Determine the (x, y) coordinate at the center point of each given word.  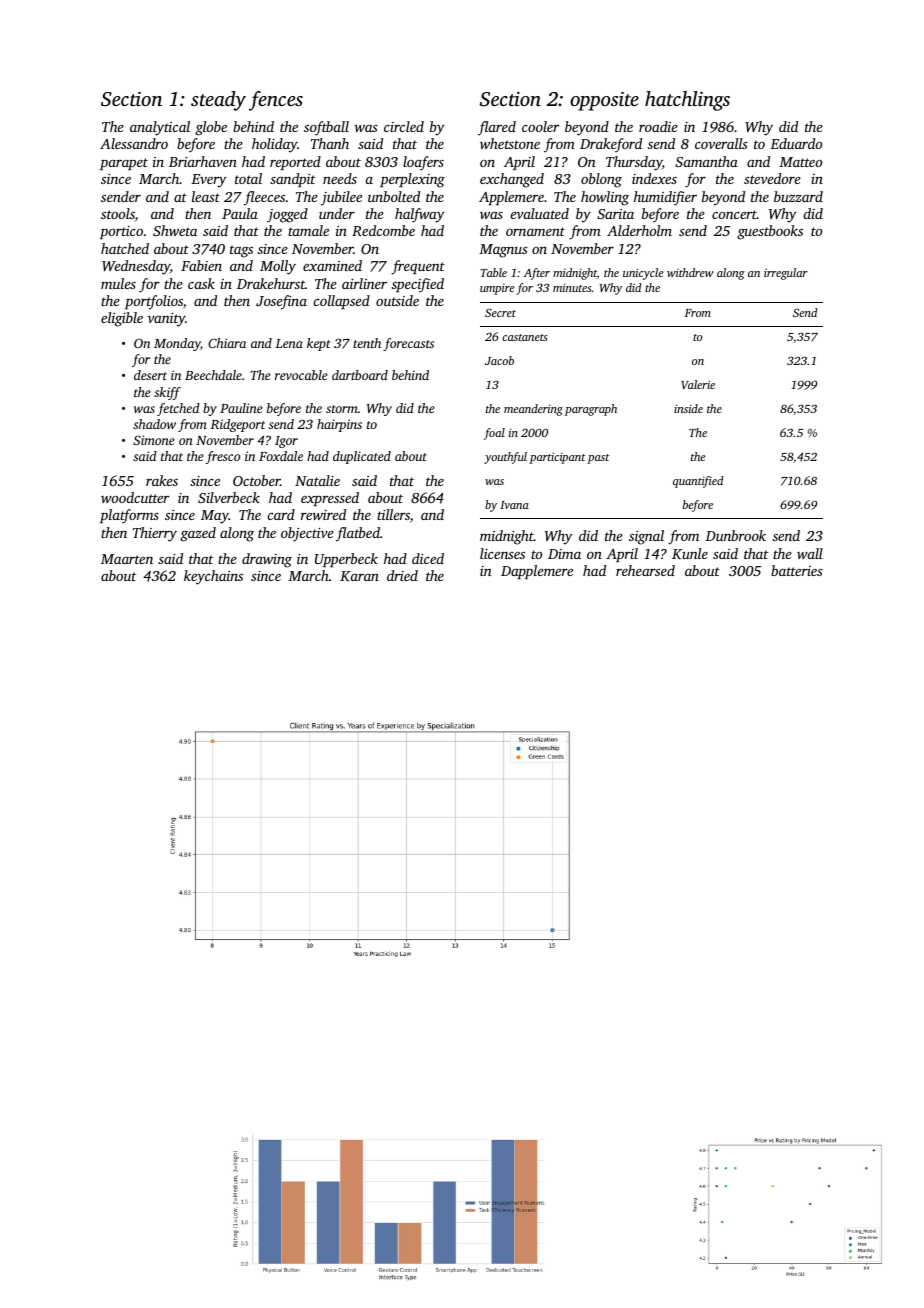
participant (557, 458)
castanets (525, 337)
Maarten (127, 559)
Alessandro (134, 143)
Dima (564, 554)
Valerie (698, 384)
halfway (420, 215)
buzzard (798, 196)
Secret (500, 312)
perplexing (412, 180)
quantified (698, 482)
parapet (124, 164)
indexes (654, 178)
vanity (166, 320)
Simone (154, 440)
